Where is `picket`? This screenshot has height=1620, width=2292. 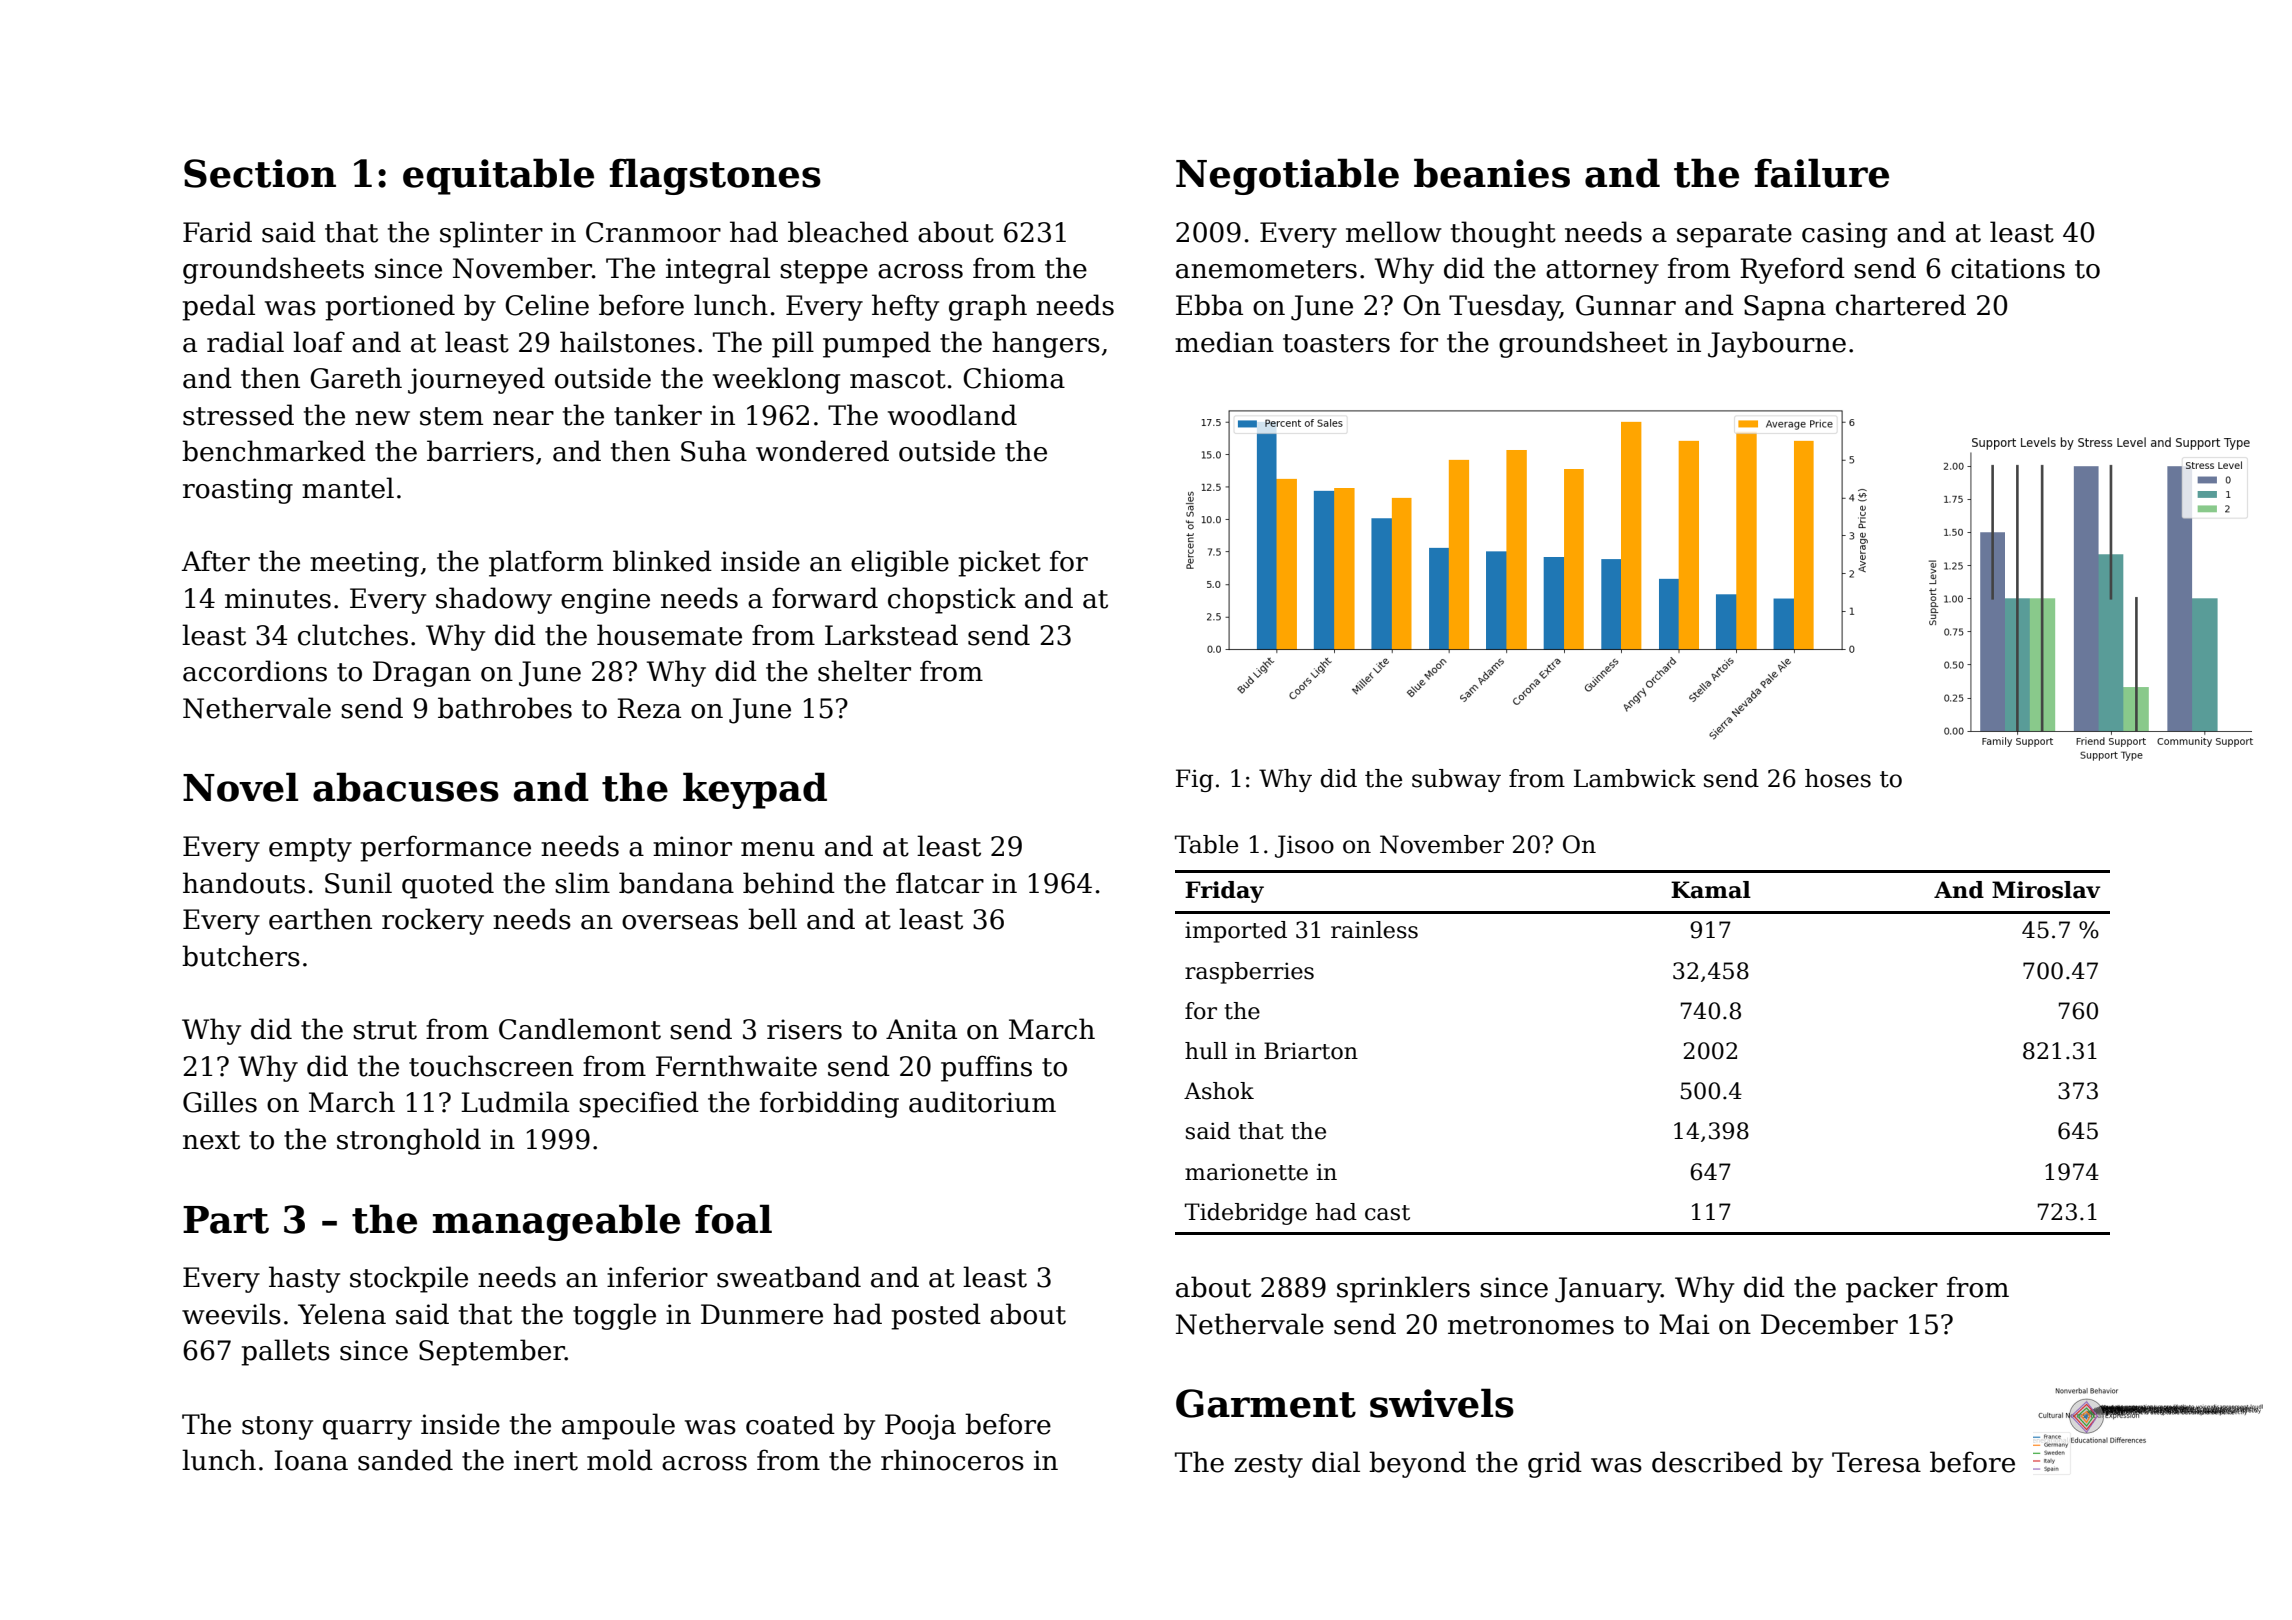
picket is located at coordinates (999, 563).
